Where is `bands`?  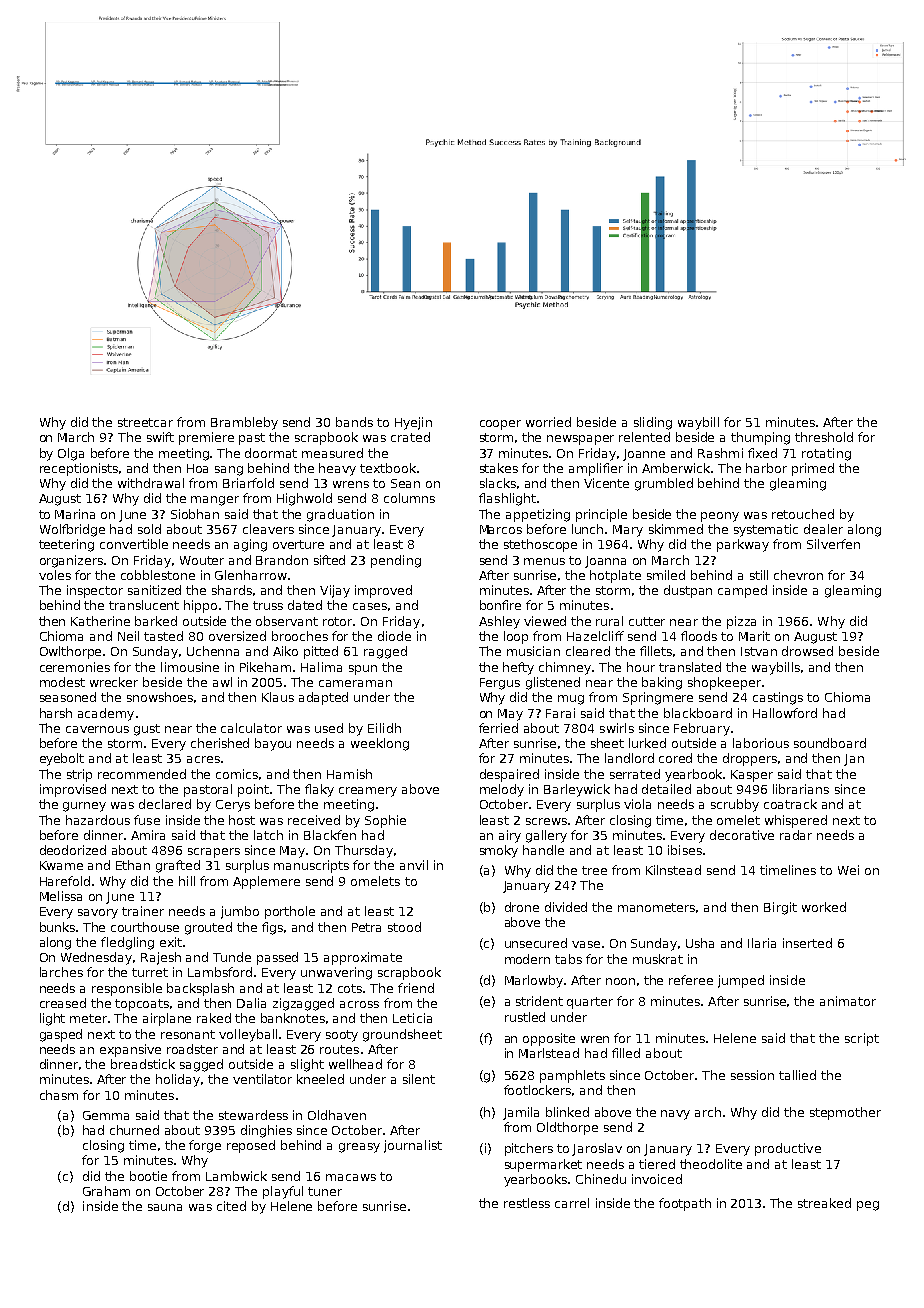 bands is located at coordinates (354, 422).
